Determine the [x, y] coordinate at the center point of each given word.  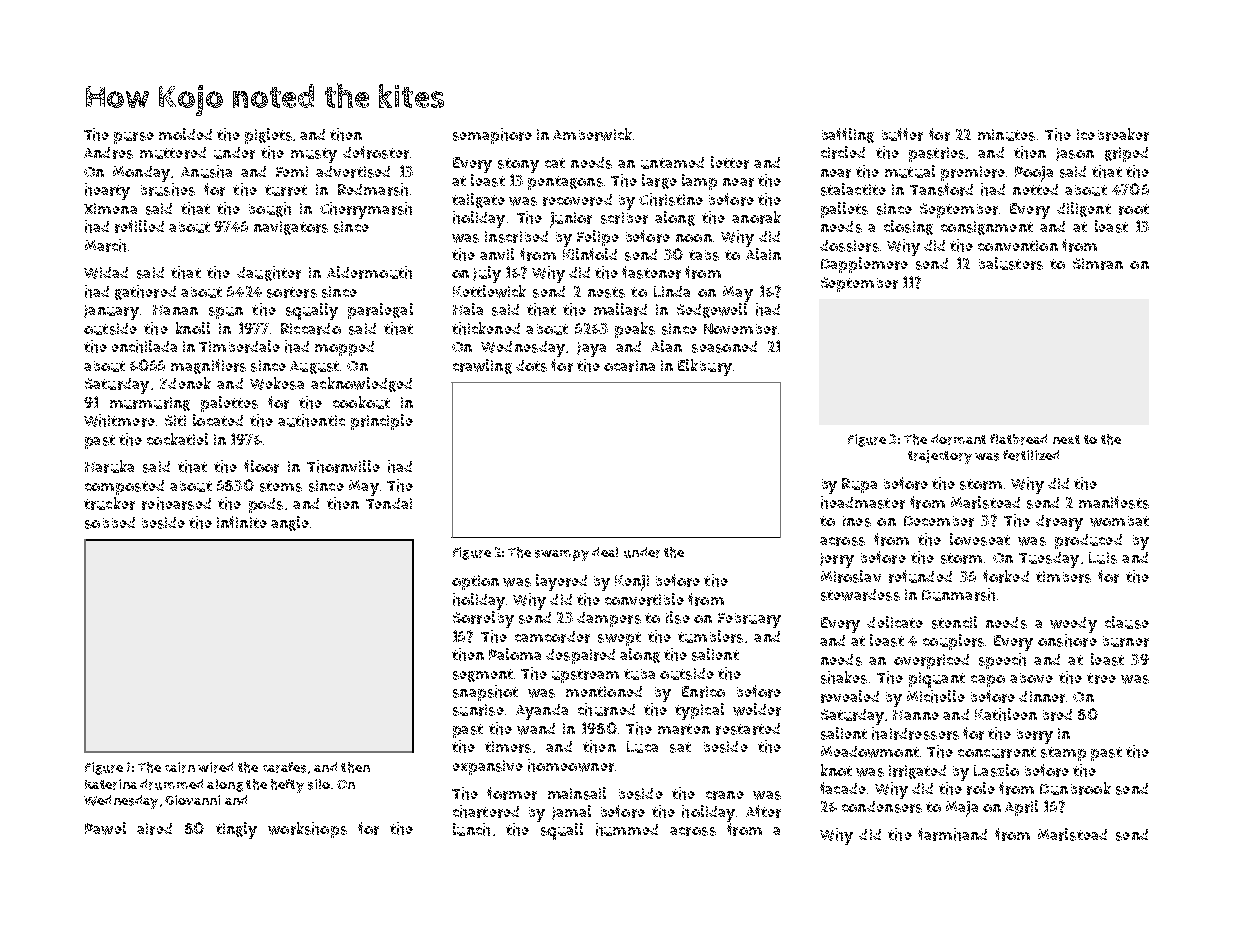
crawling [482, 366]
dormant [958, 439]
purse [134, 138]
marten [684, 729]
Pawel [105, 828]
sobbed [110, 523]
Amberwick [592, 134]
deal [605, 552]
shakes [844, 677]
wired [215, 767]
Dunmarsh [958, 594]
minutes [1006, 135]
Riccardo [311, 329]
